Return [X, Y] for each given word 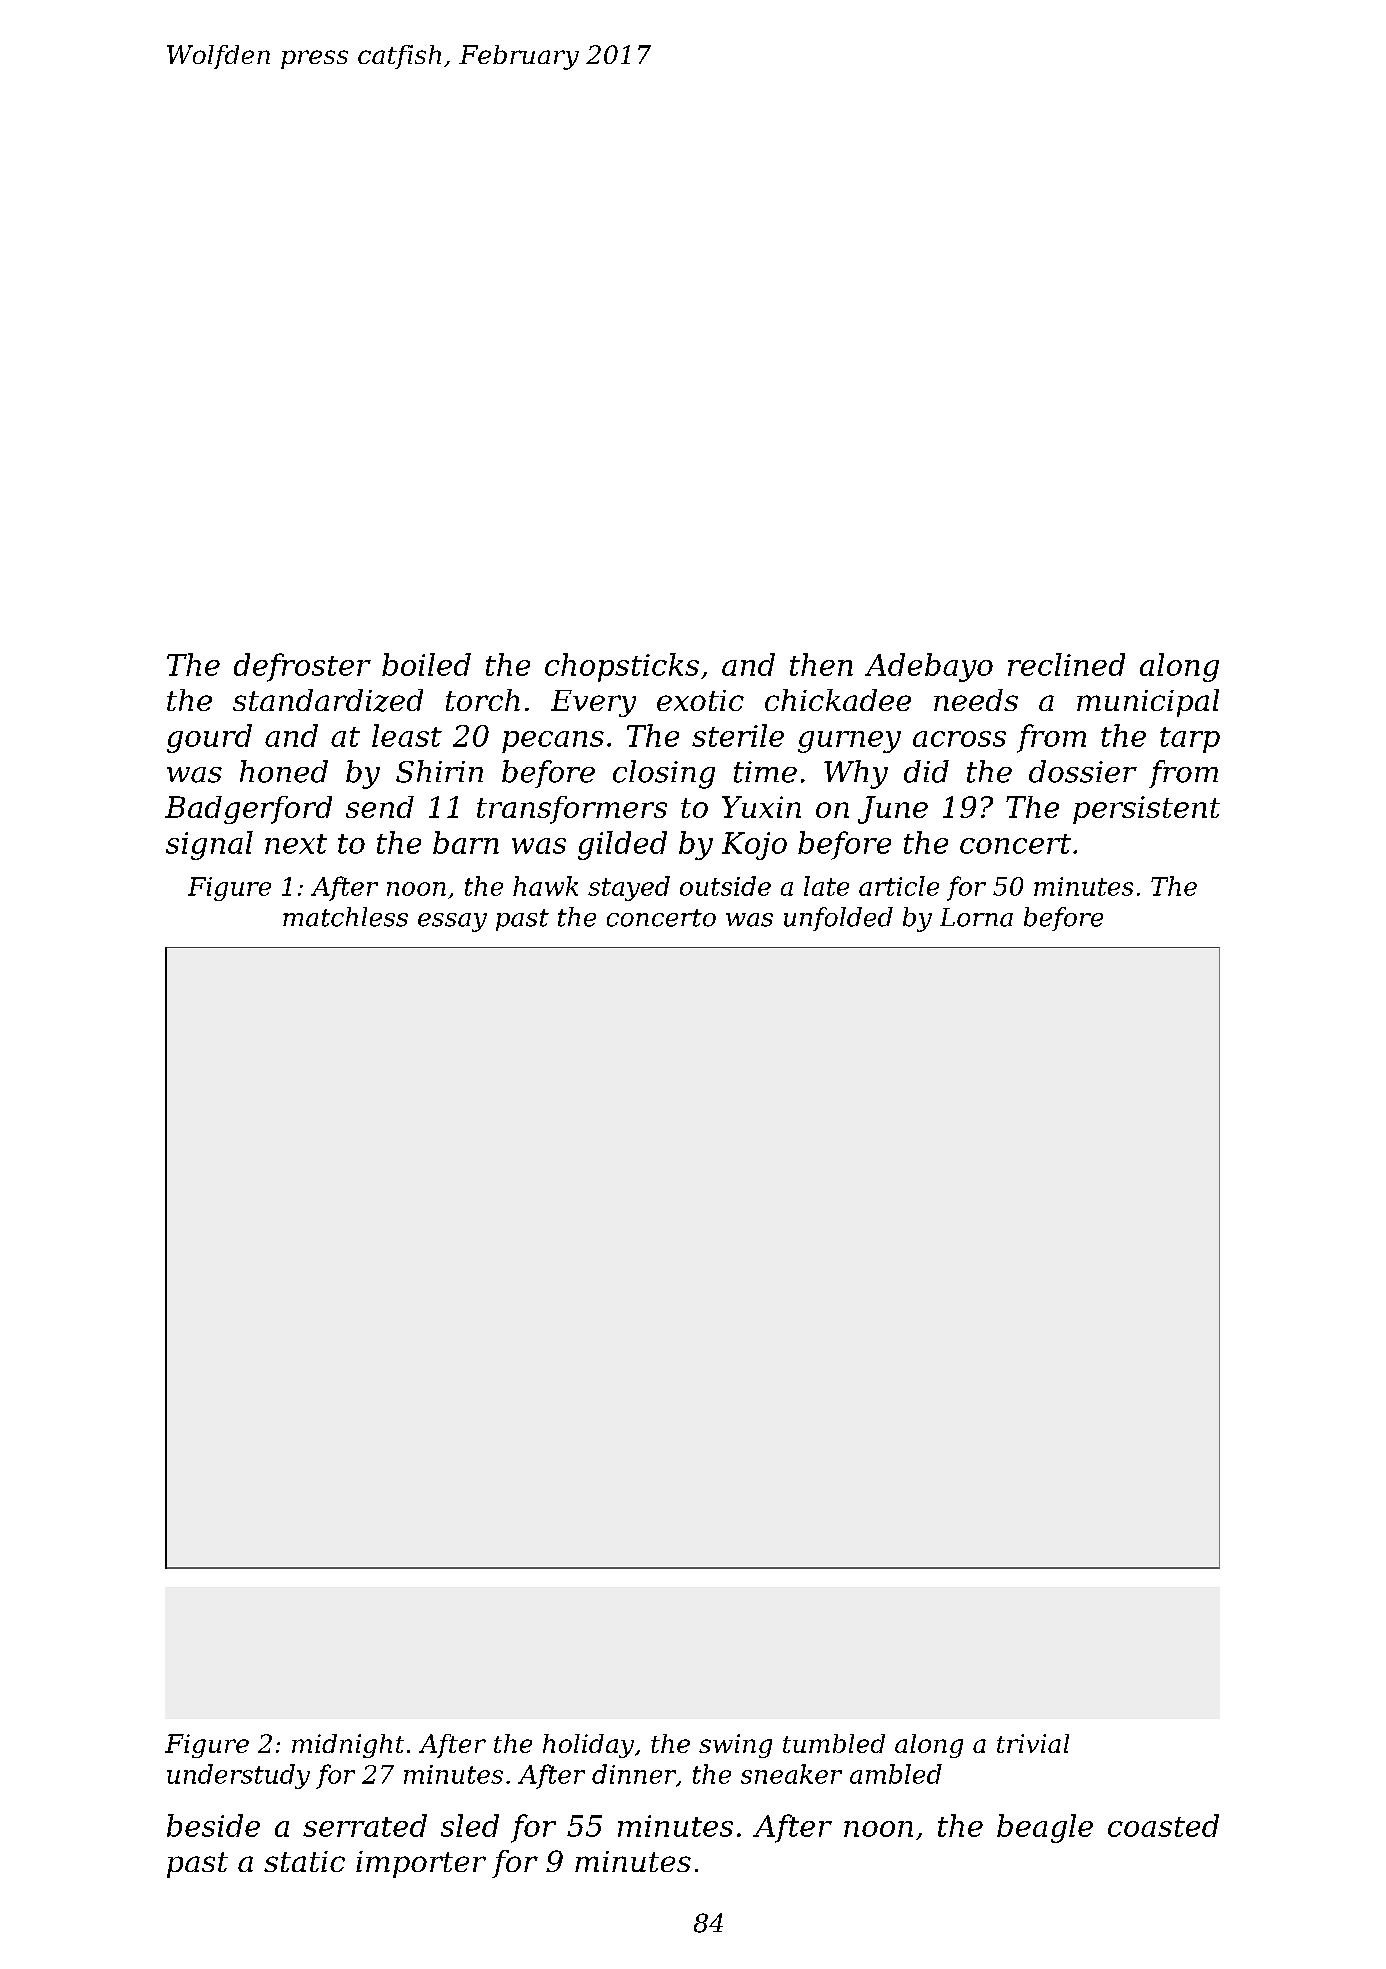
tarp [1190, 740]
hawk [545, 886]
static [304, 1861]
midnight [348, 1746]
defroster [302, 667]
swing [735, 1746]
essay [452, 922]
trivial [1033, 1743]
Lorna [976, 917]
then [821, 664]
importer [421, 1864]
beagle [1045, 1828]
